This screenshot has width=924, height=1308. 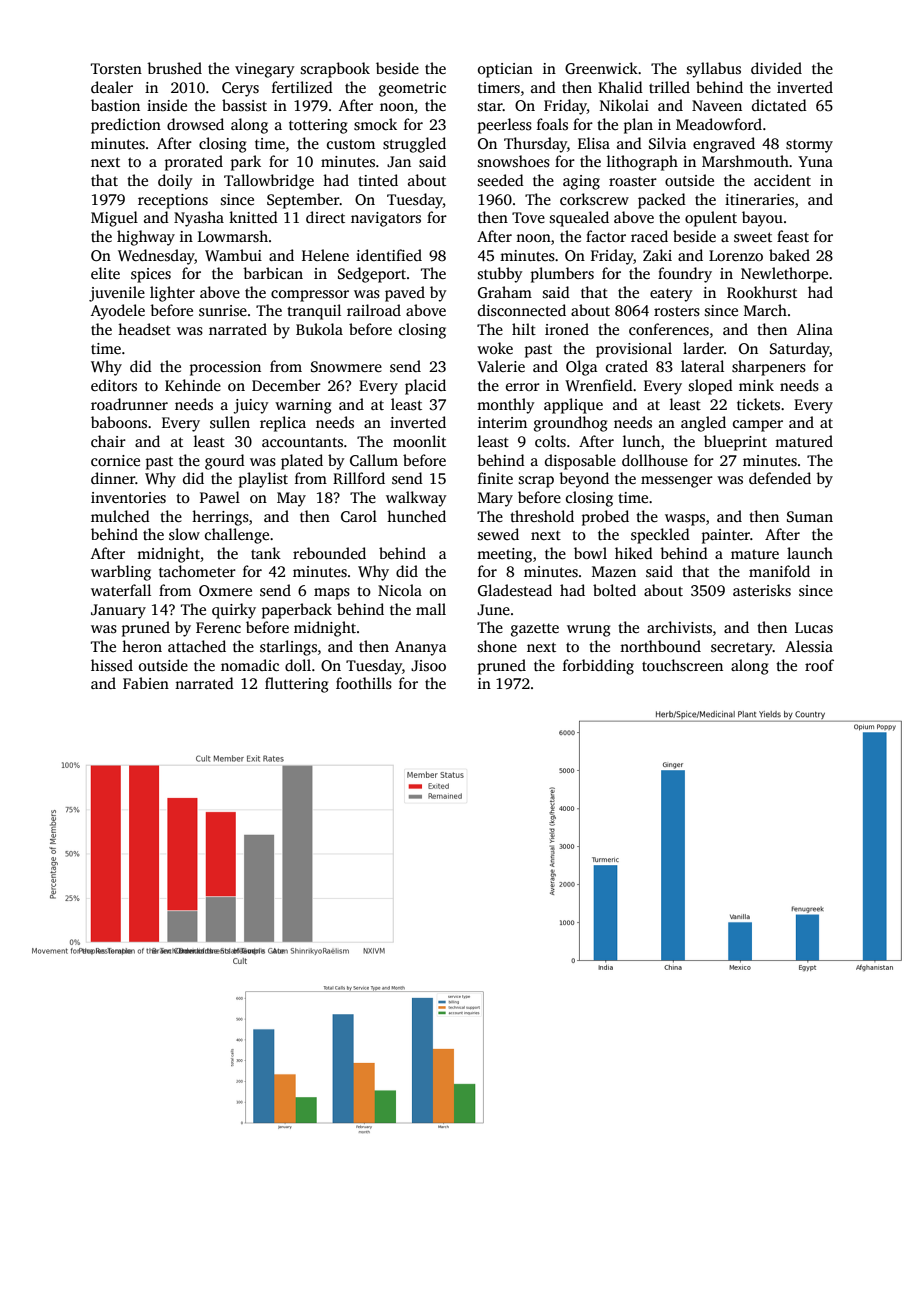 What do you see at coordinates (505, 70) in the screenshot?
I see `optician` at bounding box center [505, 70].
